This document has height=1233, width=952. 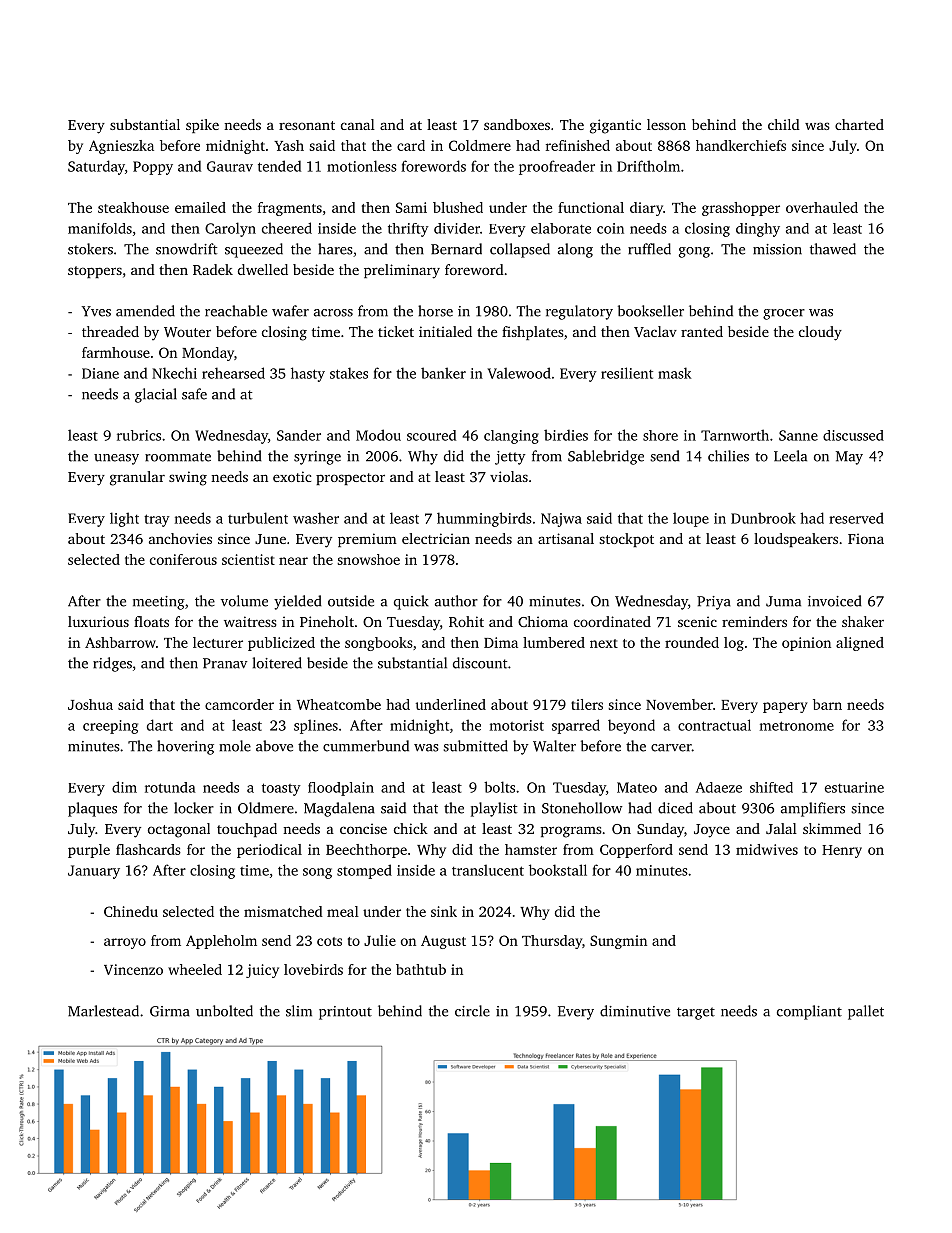 I want to click on Juma, so click(x=783, y=601).
